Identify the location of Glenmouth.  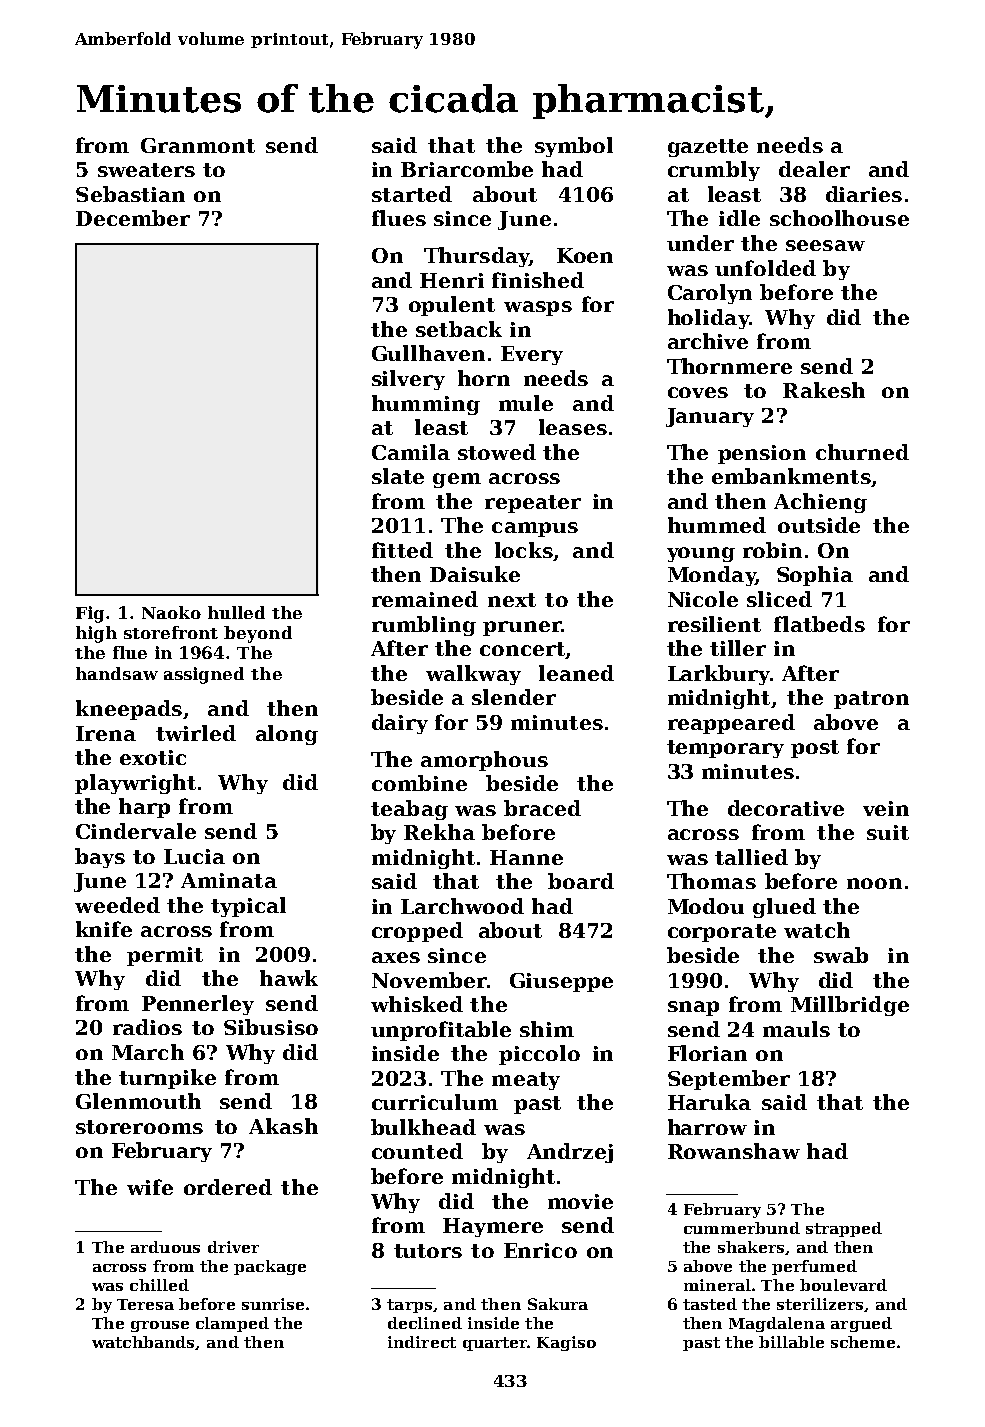
(138, 1101).
